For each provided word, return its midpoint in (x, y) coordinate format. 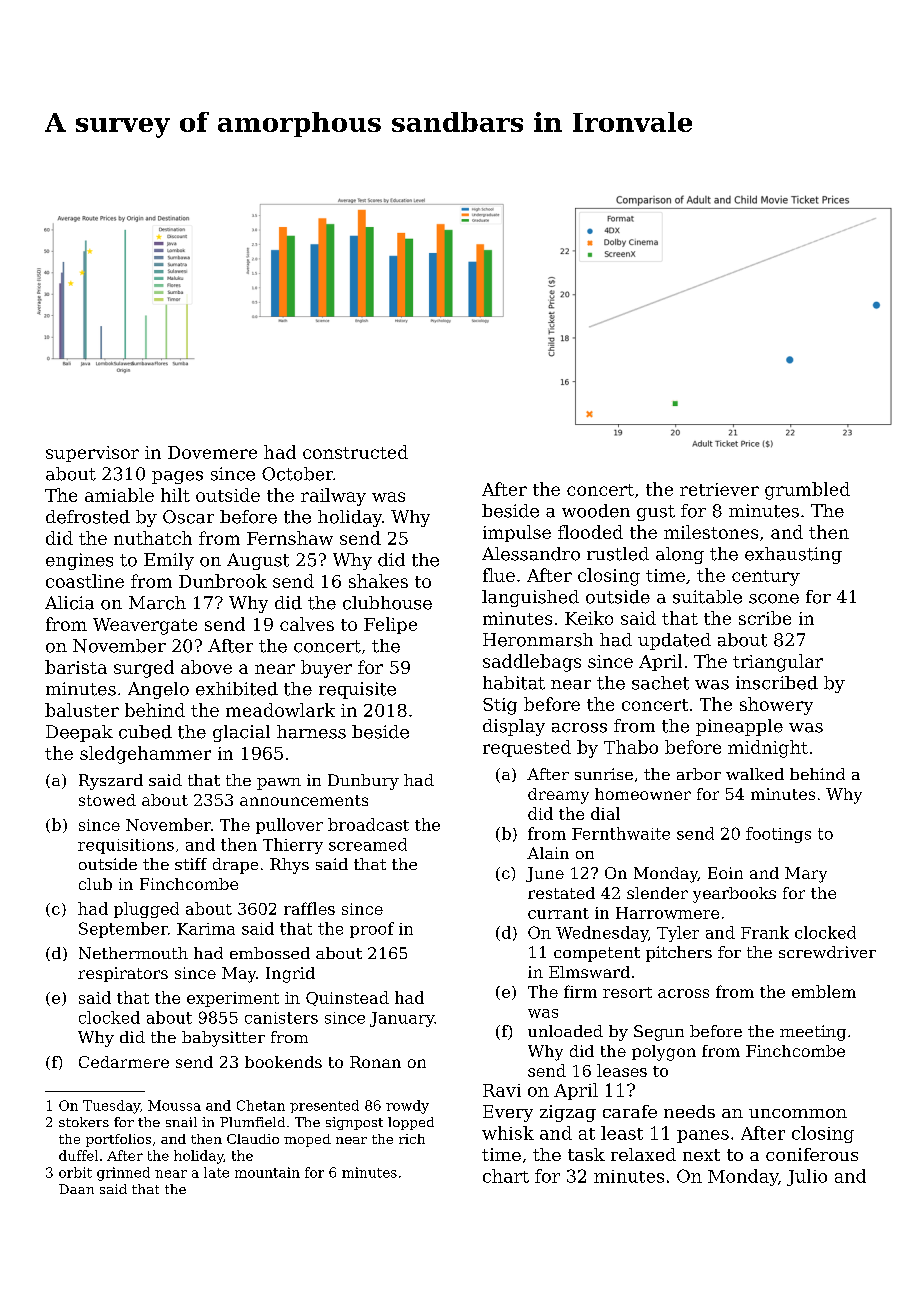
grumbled (807, 491)
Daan (76, 1189)
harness (311, 732)
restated (561, 893)
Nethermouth (133, 953)
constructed (355, 452)
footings (778, 835)
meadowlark (280, 710)
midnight (768, 749)
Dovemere (212, 452)
